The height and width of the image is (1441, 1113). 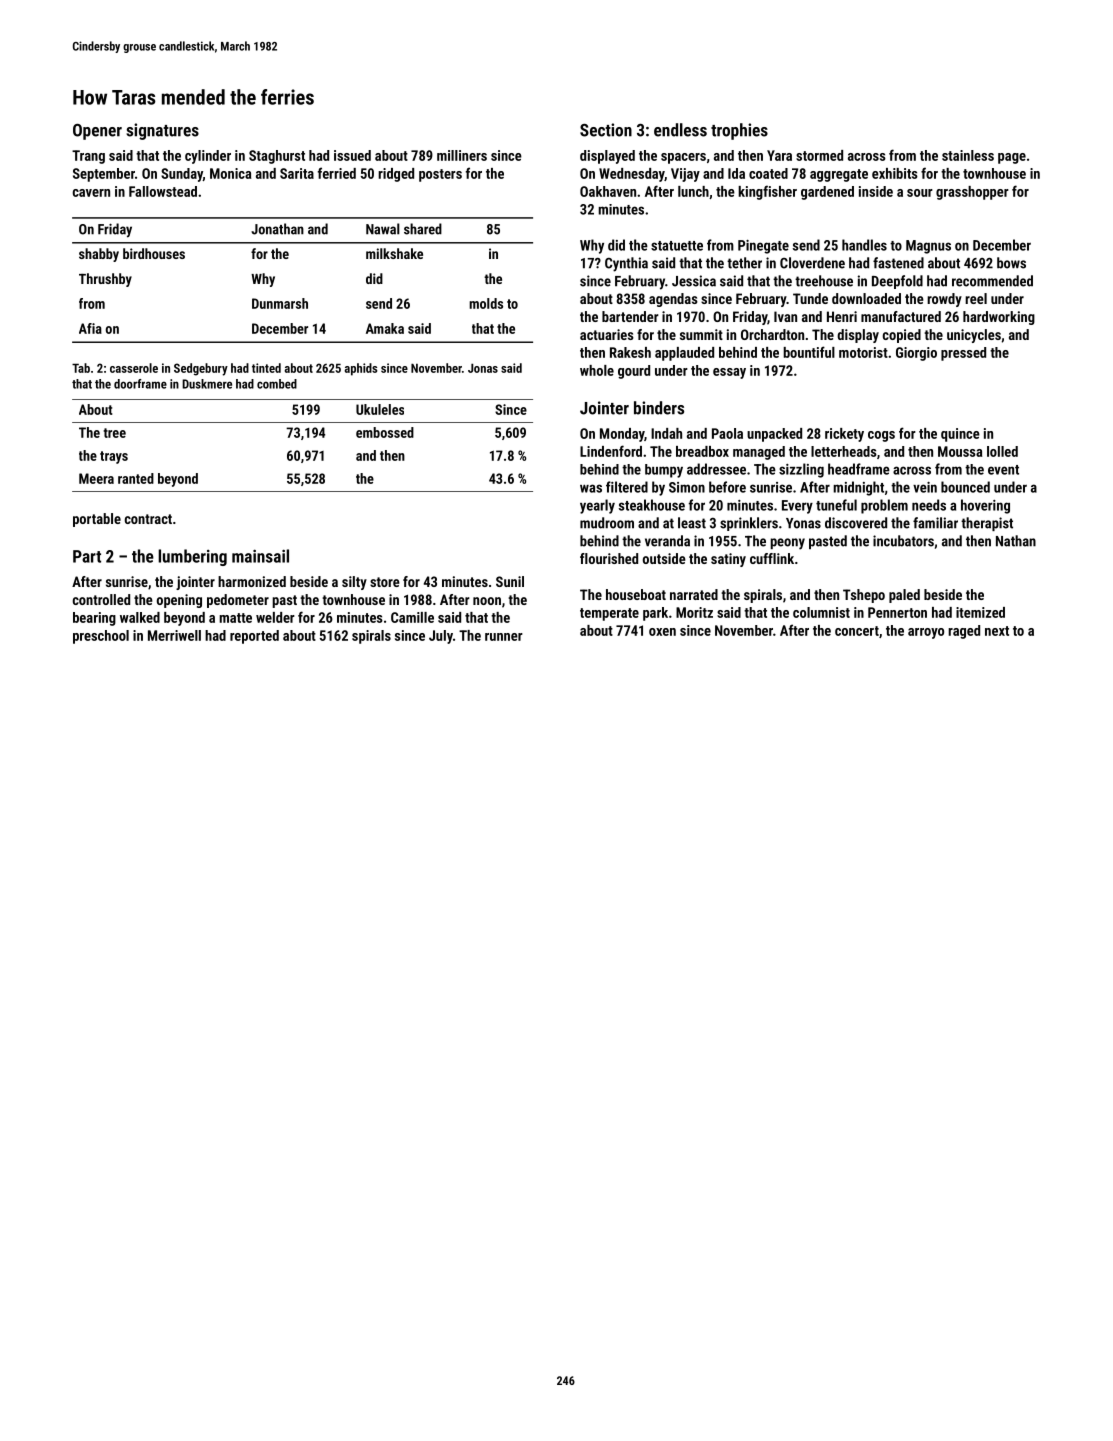 I want to click on Amaka, so click(x=385, y=328).
